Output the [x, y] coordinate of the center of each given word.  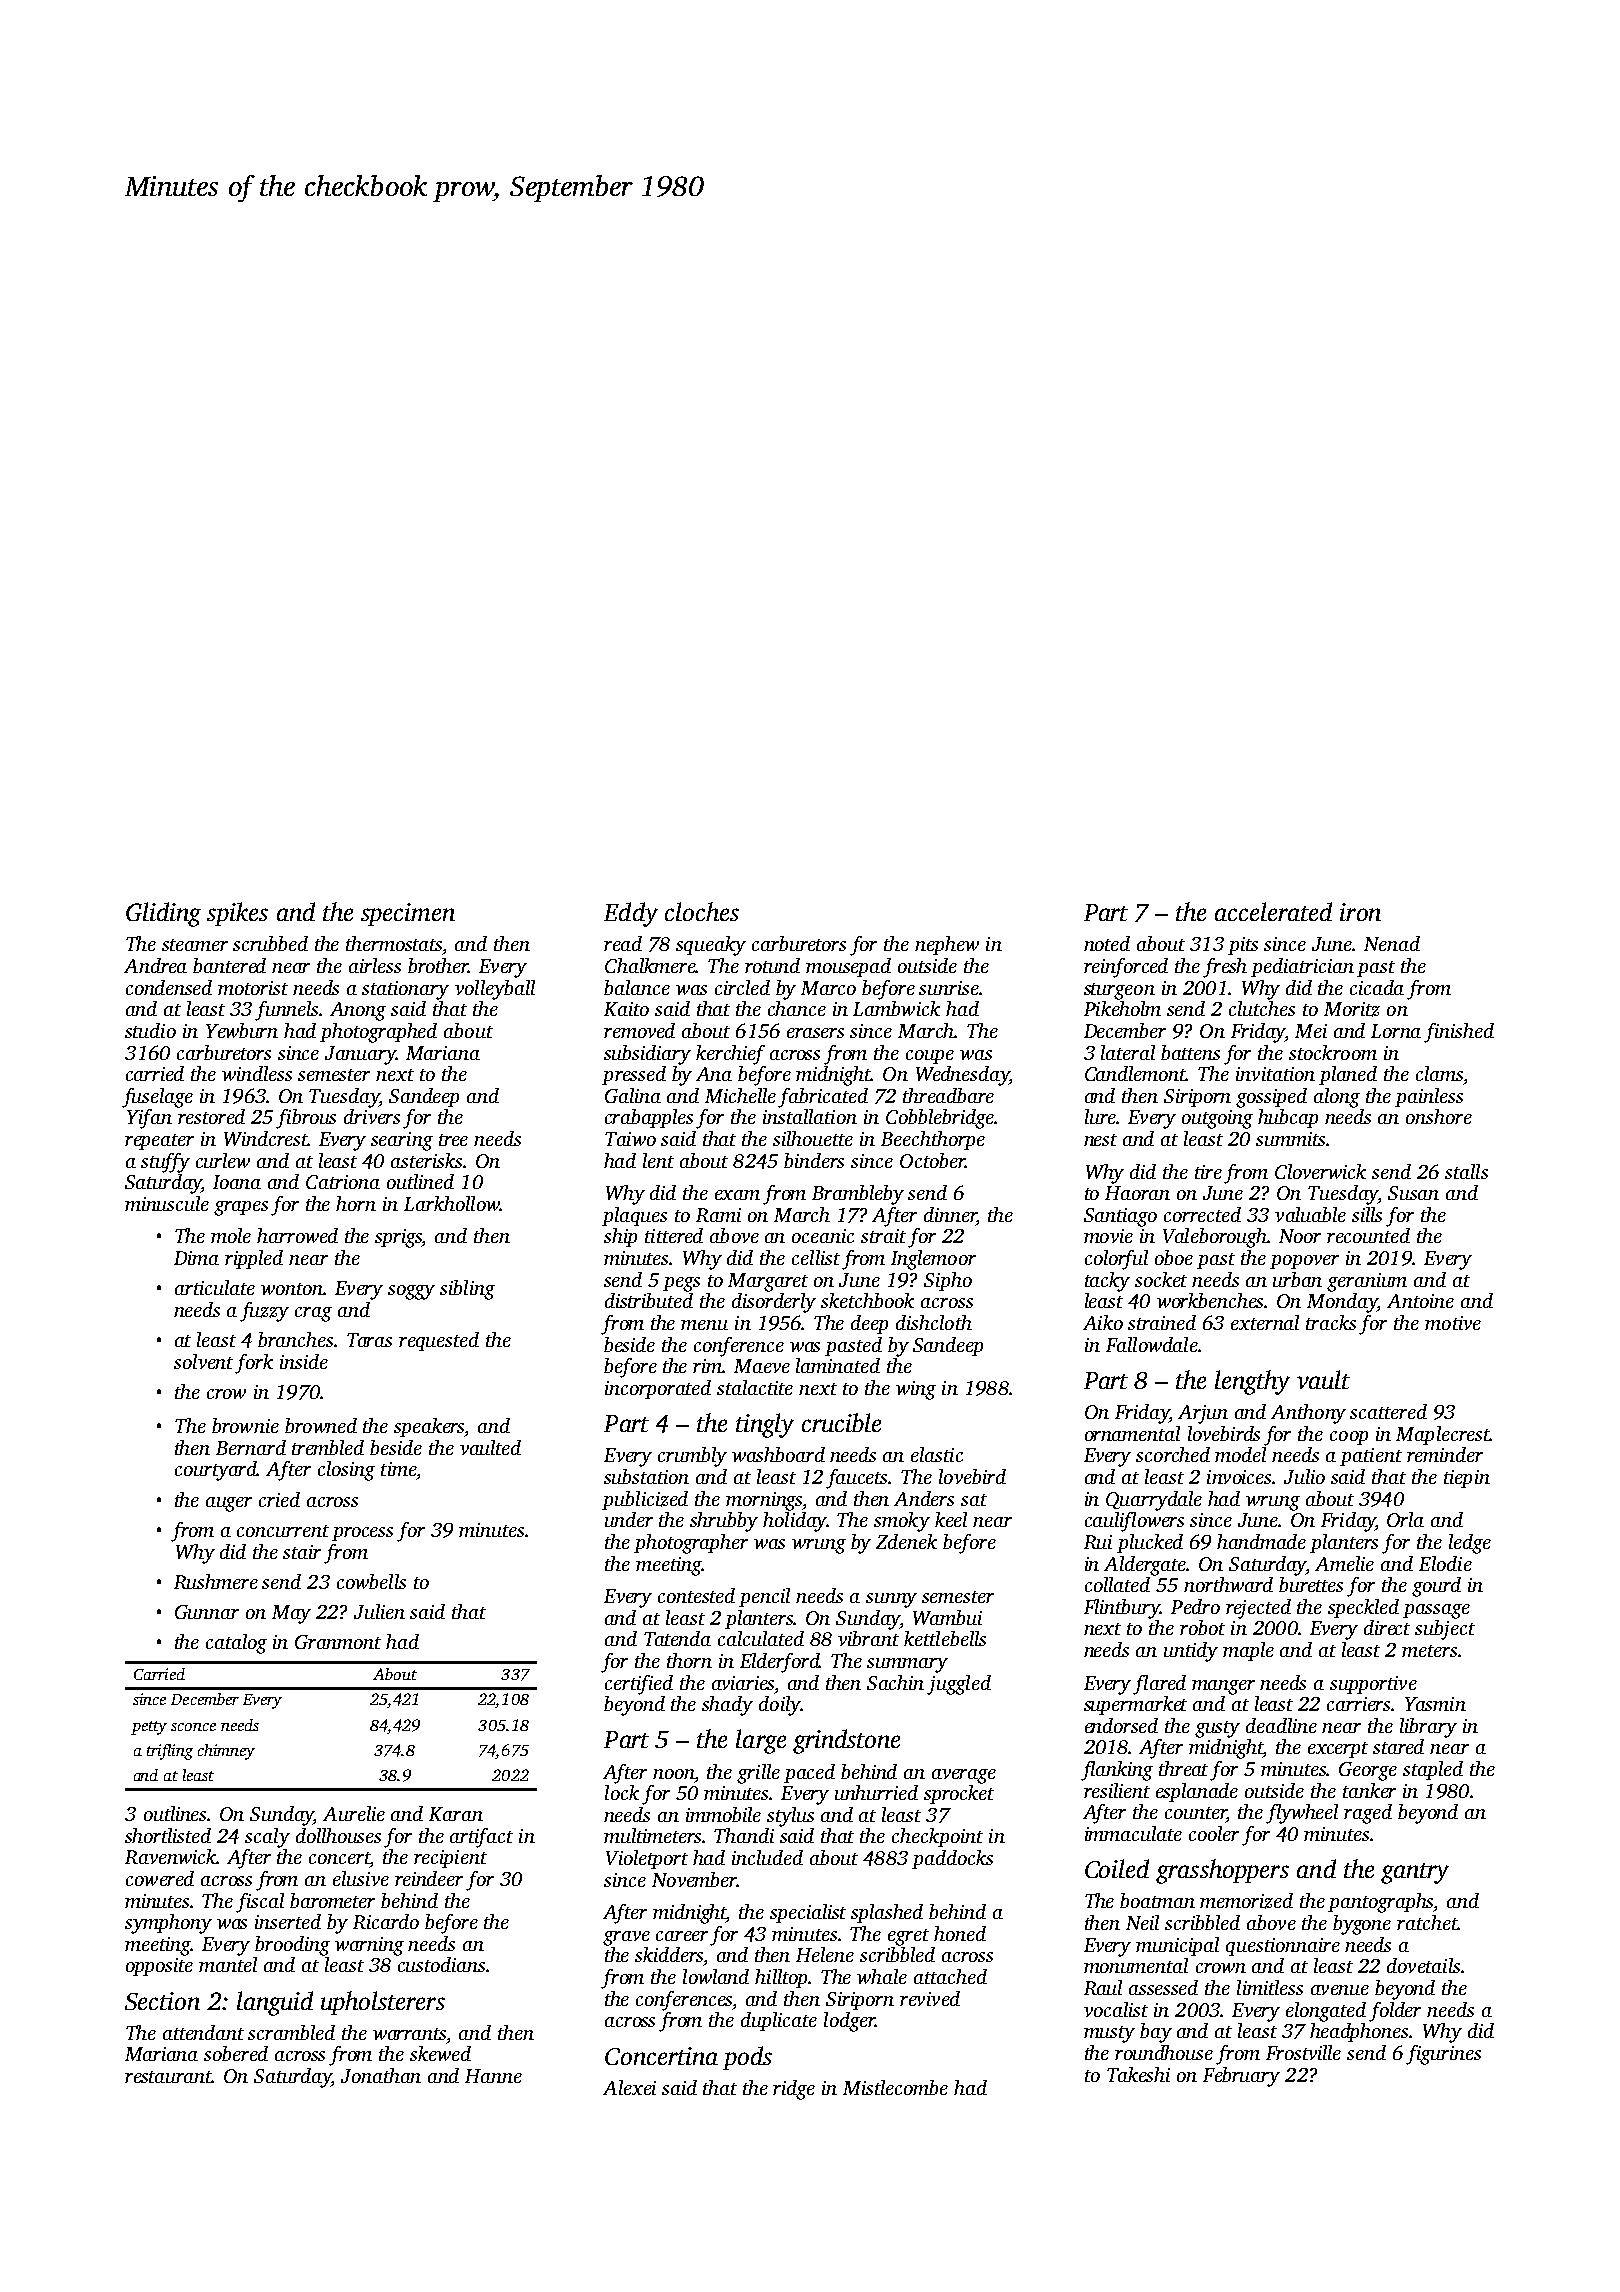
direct [1387, 1627]
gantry [1415, 1873]
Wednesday [962, 1076]
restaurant [169, 2077]
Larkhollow [452, 1203]
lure [1100, 1116]
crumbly [692, 1457]
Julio [1304, 1476]
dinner [950, 1216]
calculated [761, 1638]
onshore [1439, 1116]
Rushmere [216, 1581]
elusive [361, 1878]
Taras [369, 1340]
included [767, 1857]
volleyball [495, 990]
